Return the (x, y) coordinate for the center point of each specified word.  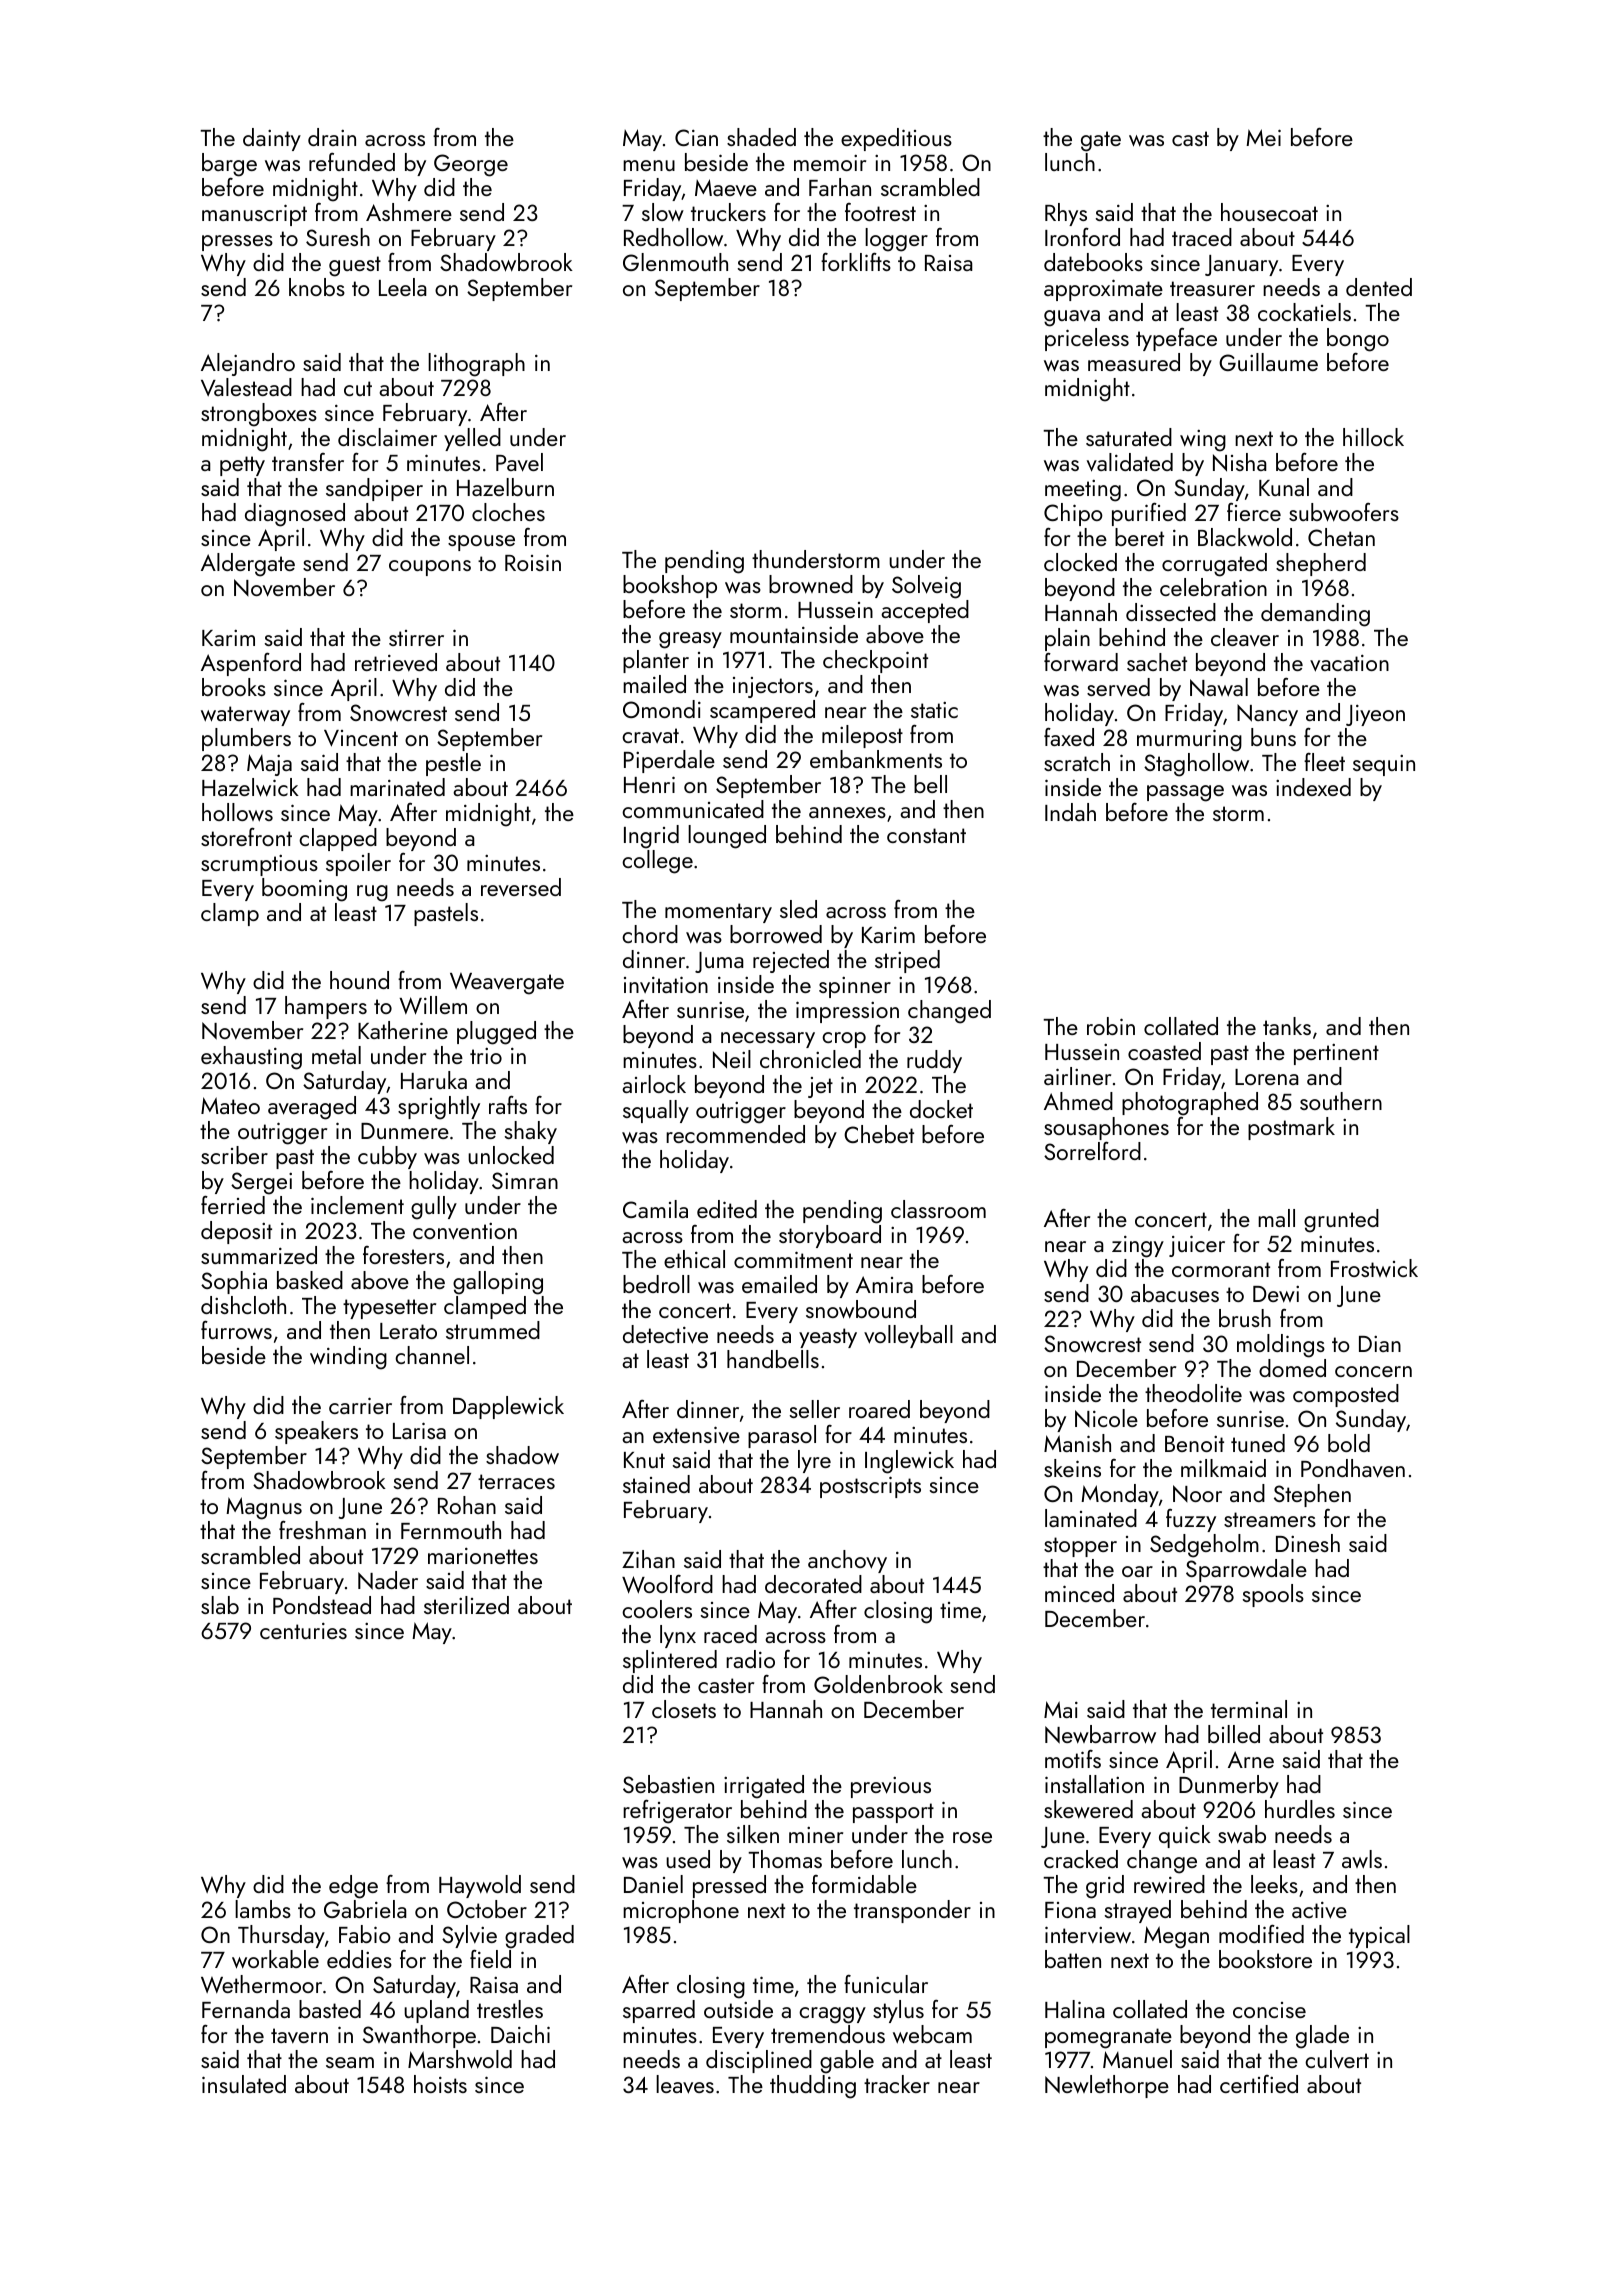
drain (332, 137)
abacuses (1175, 1293)
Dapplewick (508, 1407)
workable (275, 1959)
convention (465, 1231)
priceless (1087, 339)
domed (1292, 1368)
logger (896, 240)
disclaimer (387, 437)
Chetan (1341, 537)
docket (941, 1109)
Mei (1263, 137)
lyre (814, 1461)
